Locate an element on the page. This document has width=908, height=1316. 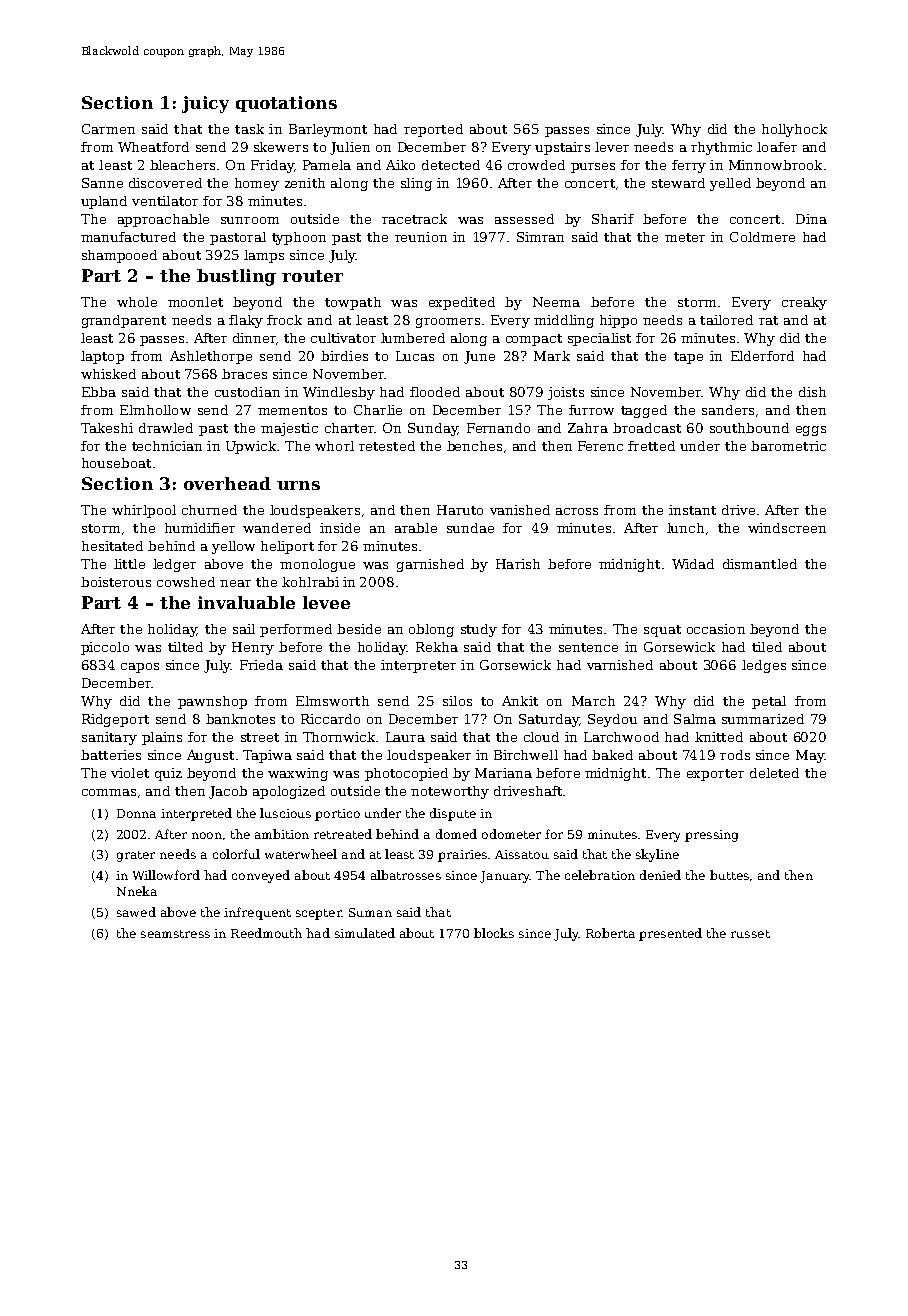
houseboat is located at coordinates (116, 463).
